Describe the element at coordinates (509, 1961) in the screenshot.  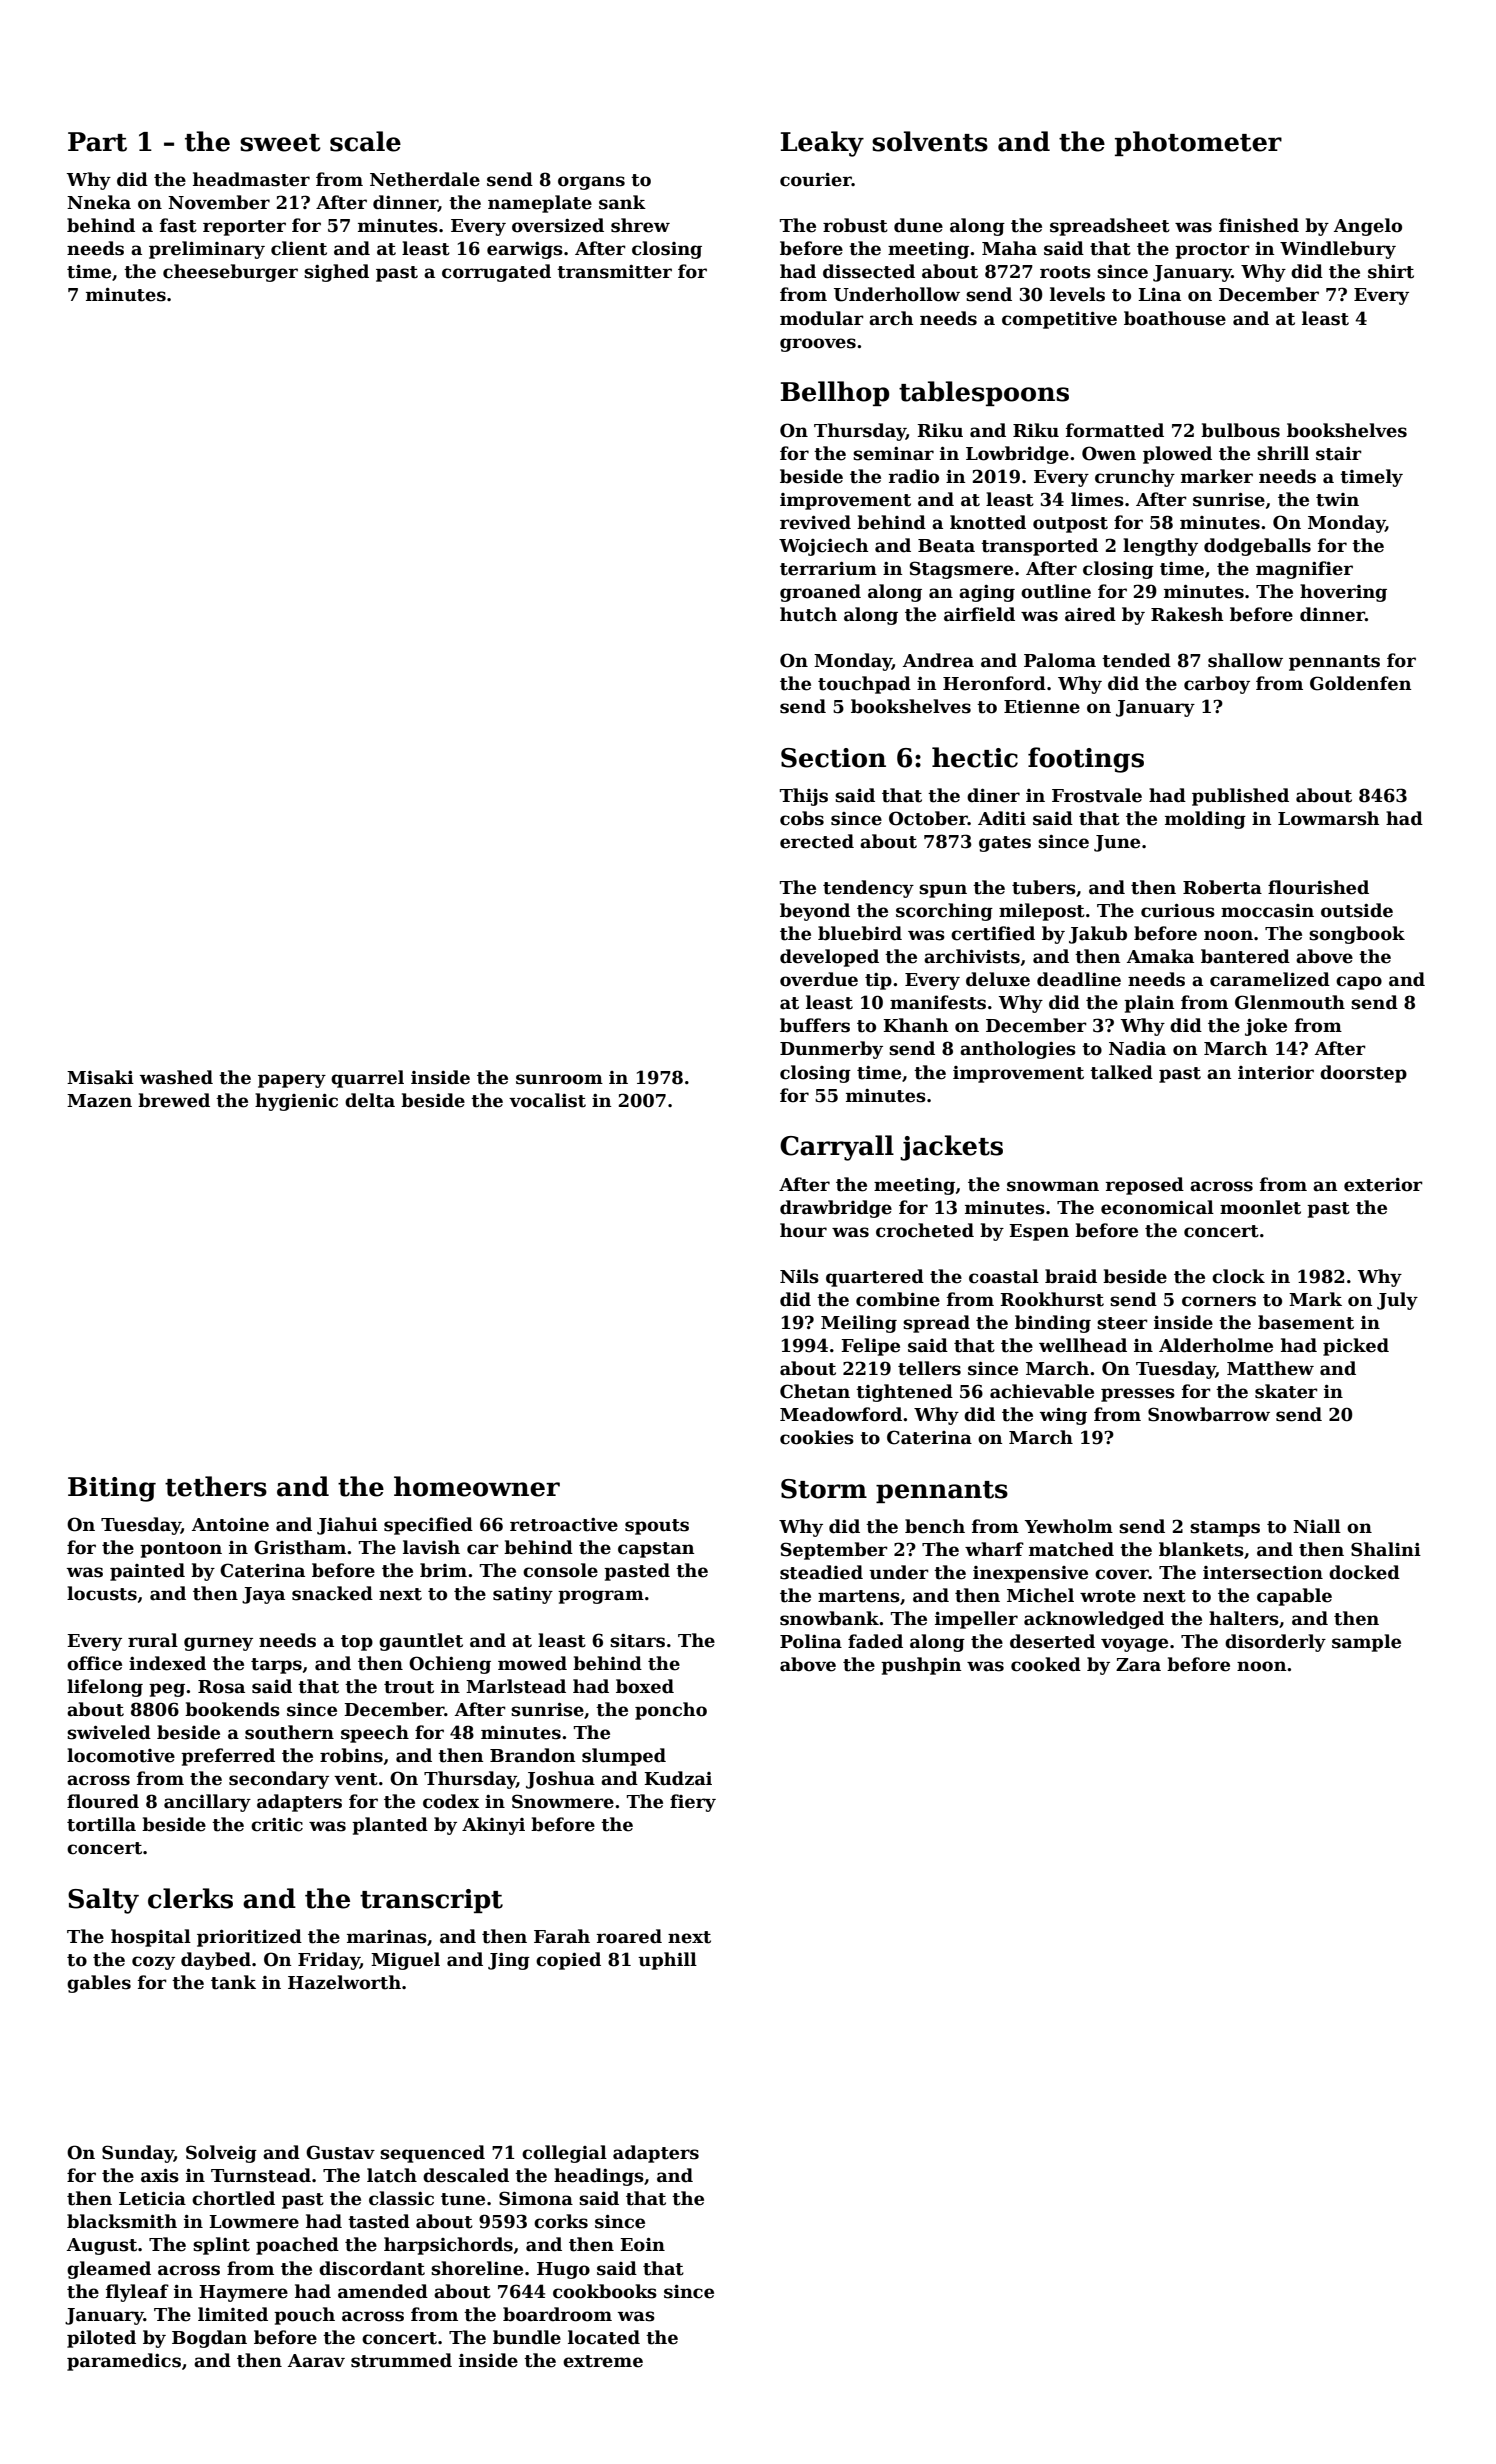
I see `Jing` at that location.
